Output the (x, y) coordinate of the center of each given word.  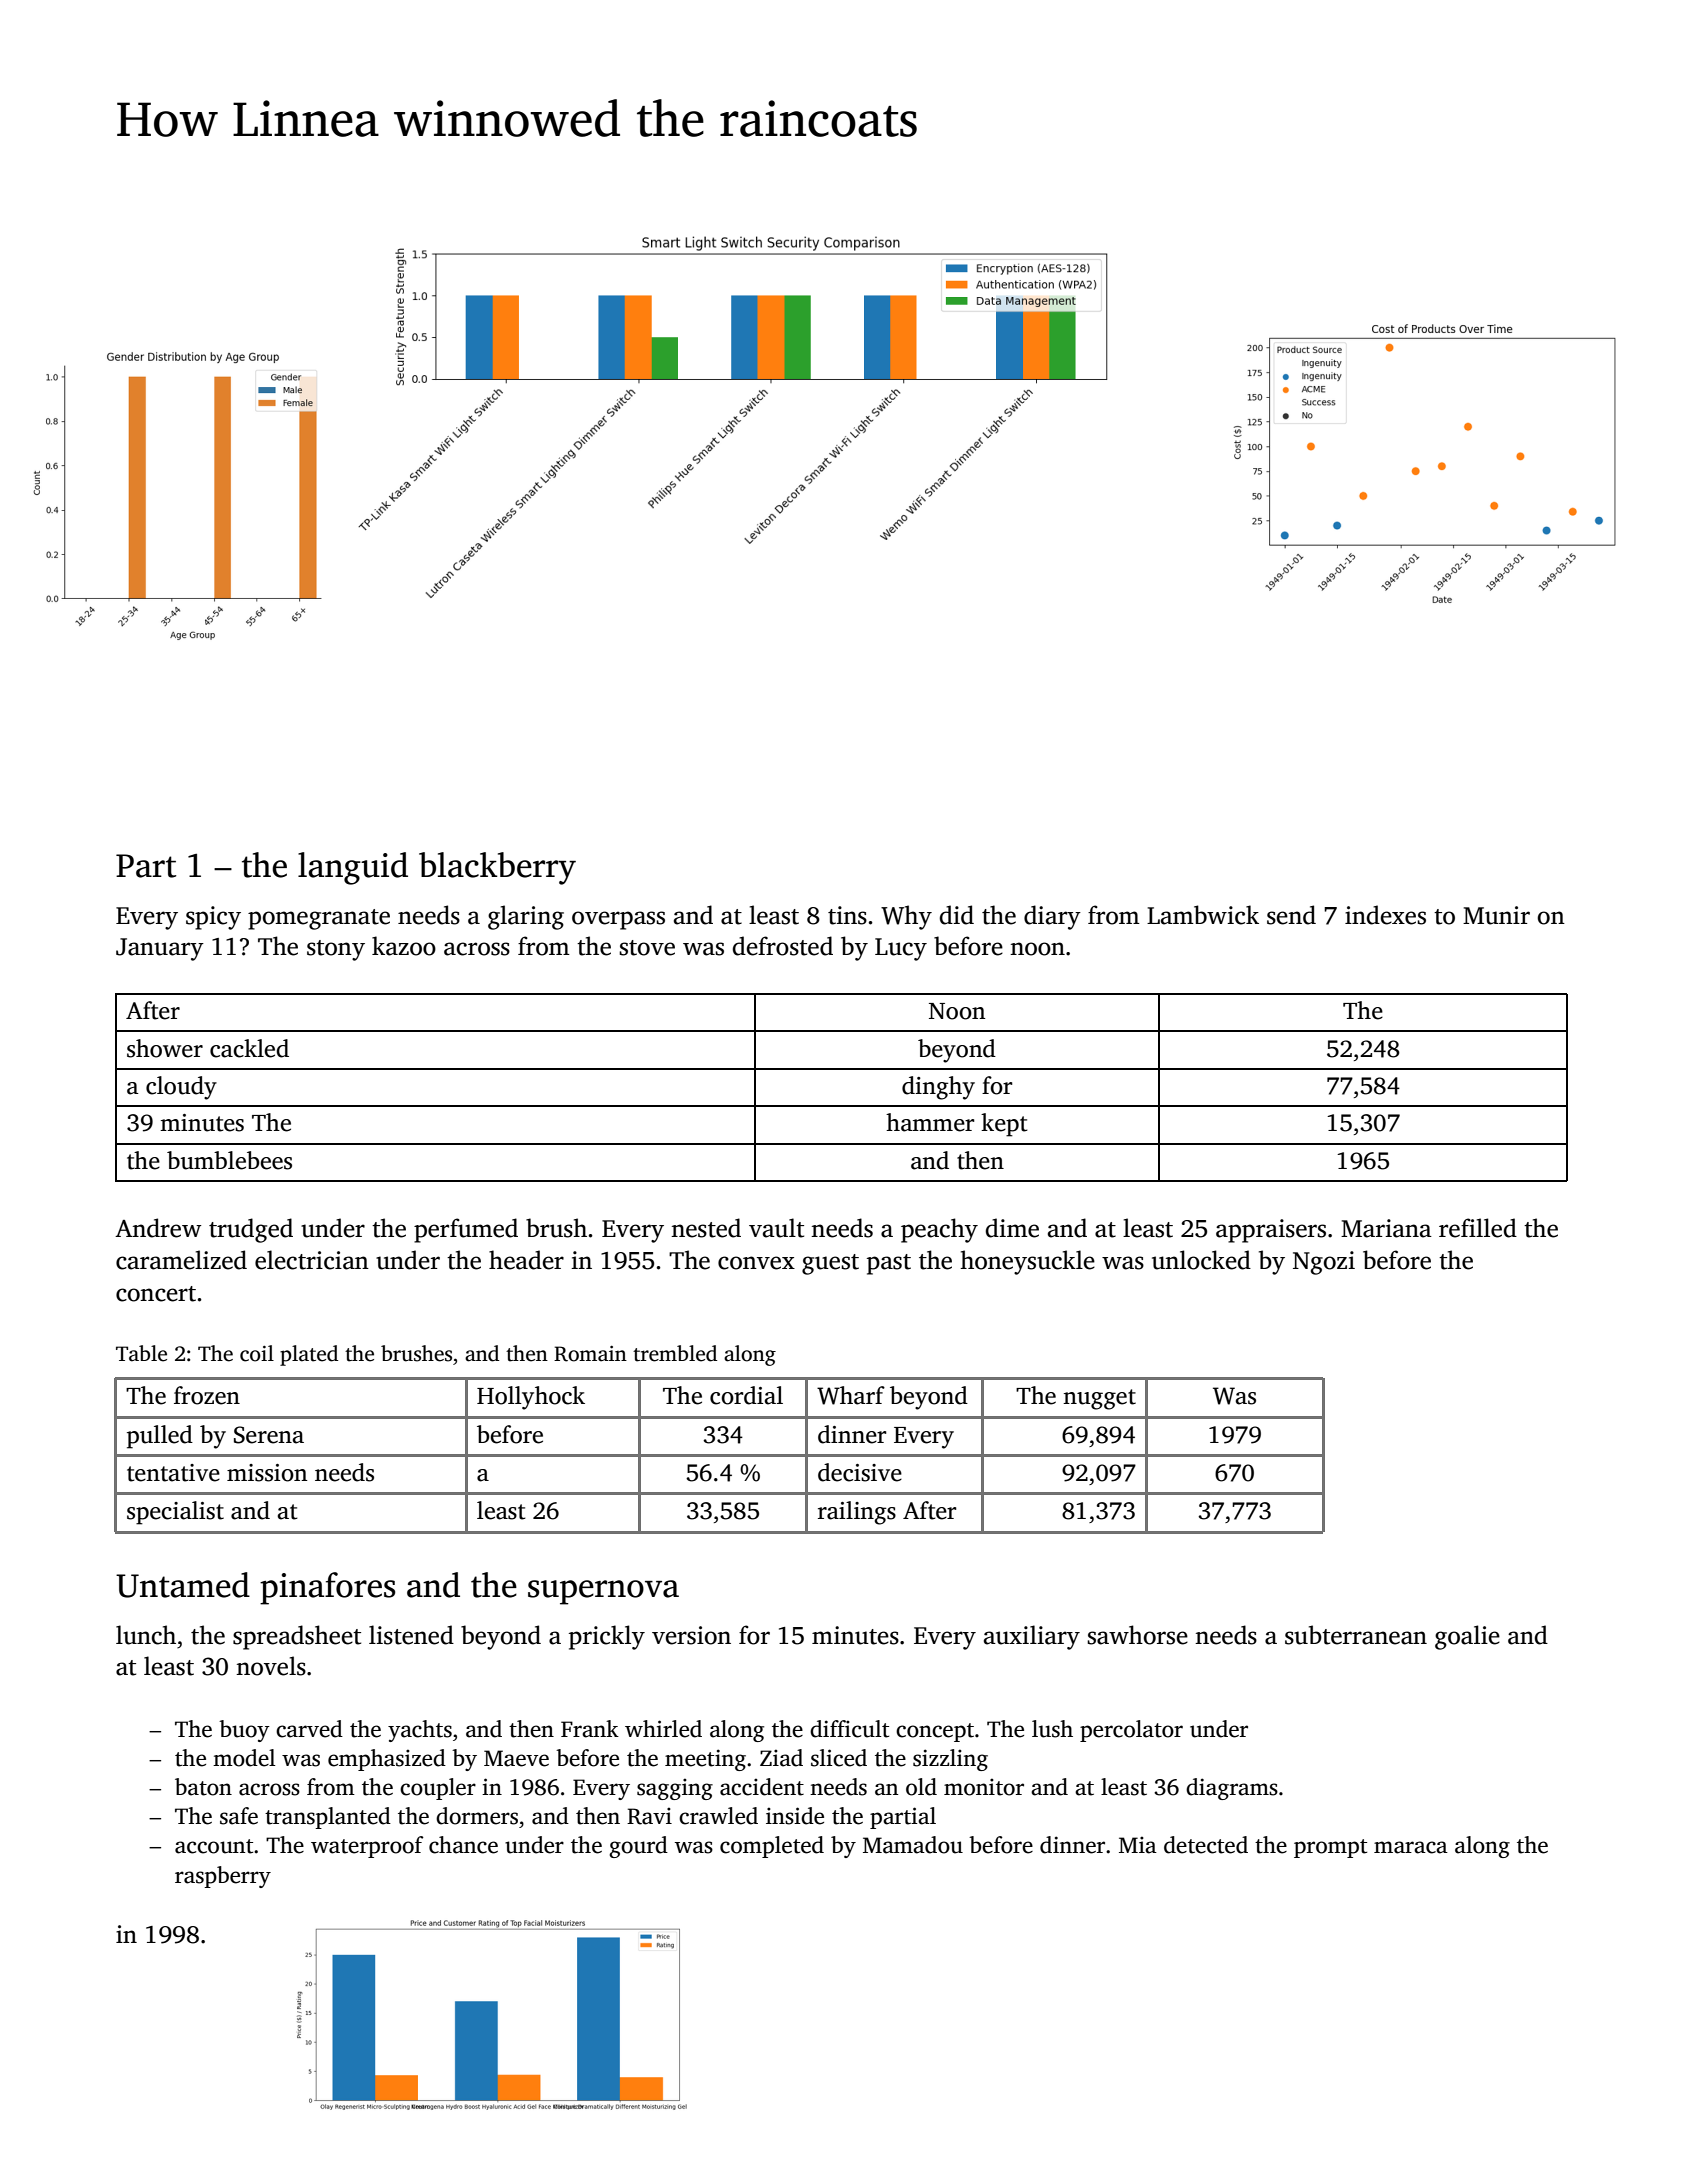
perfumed (466, 1230)
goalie (1467, 1637)
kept (1004, 1125)
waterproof (367, 1847)
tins (847, 915)
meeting (705, 1760)
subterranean (1356, 1635)
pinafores (327, 1588)
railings (857, 1513)
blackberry (497, 868)
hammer (930, 1122)
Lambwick (1203, 915)
